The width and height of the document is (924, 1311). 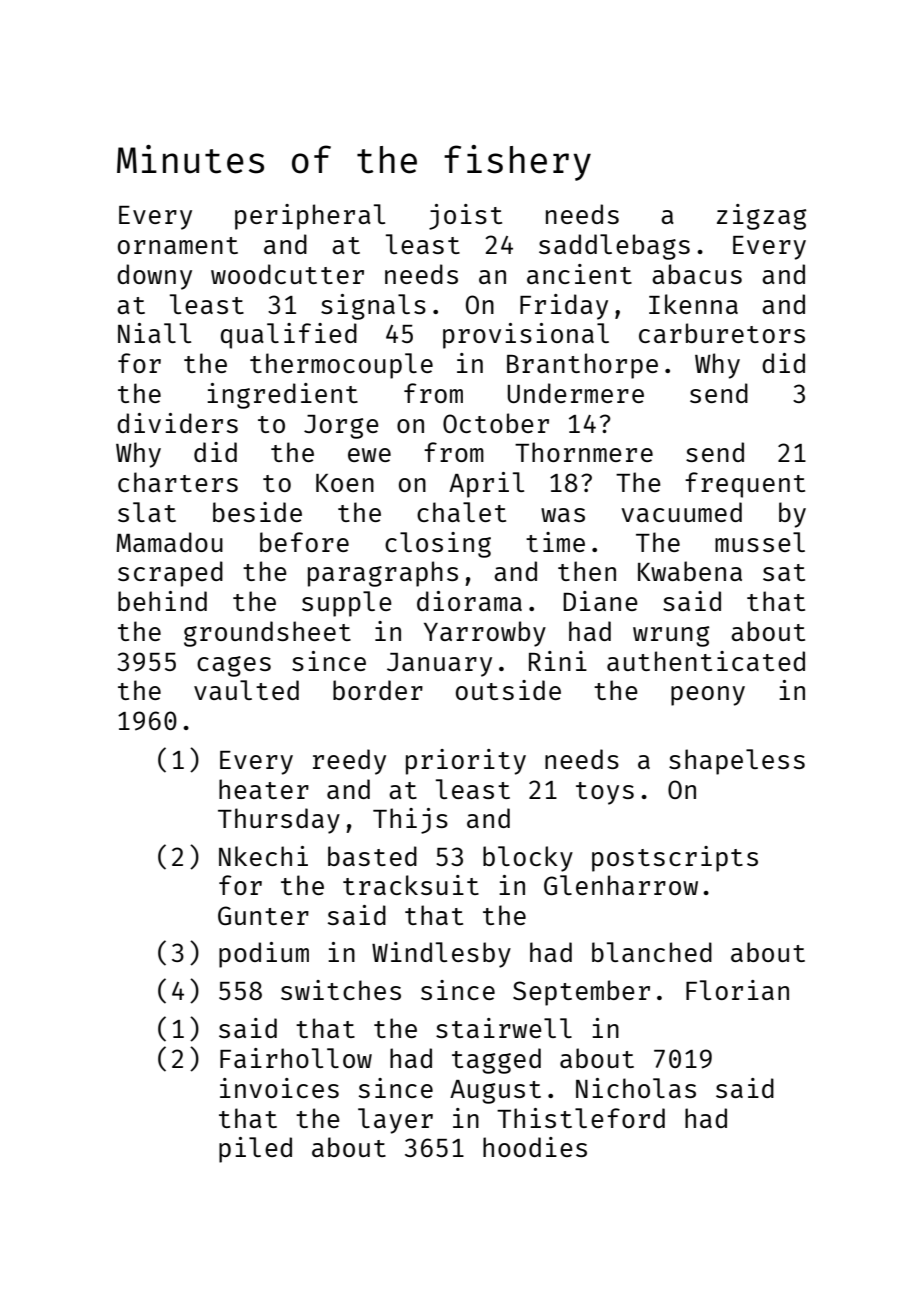 What do you see at coordinates (600, 601) in the document?
I see `Diane` at bounding box center [600, 601].
